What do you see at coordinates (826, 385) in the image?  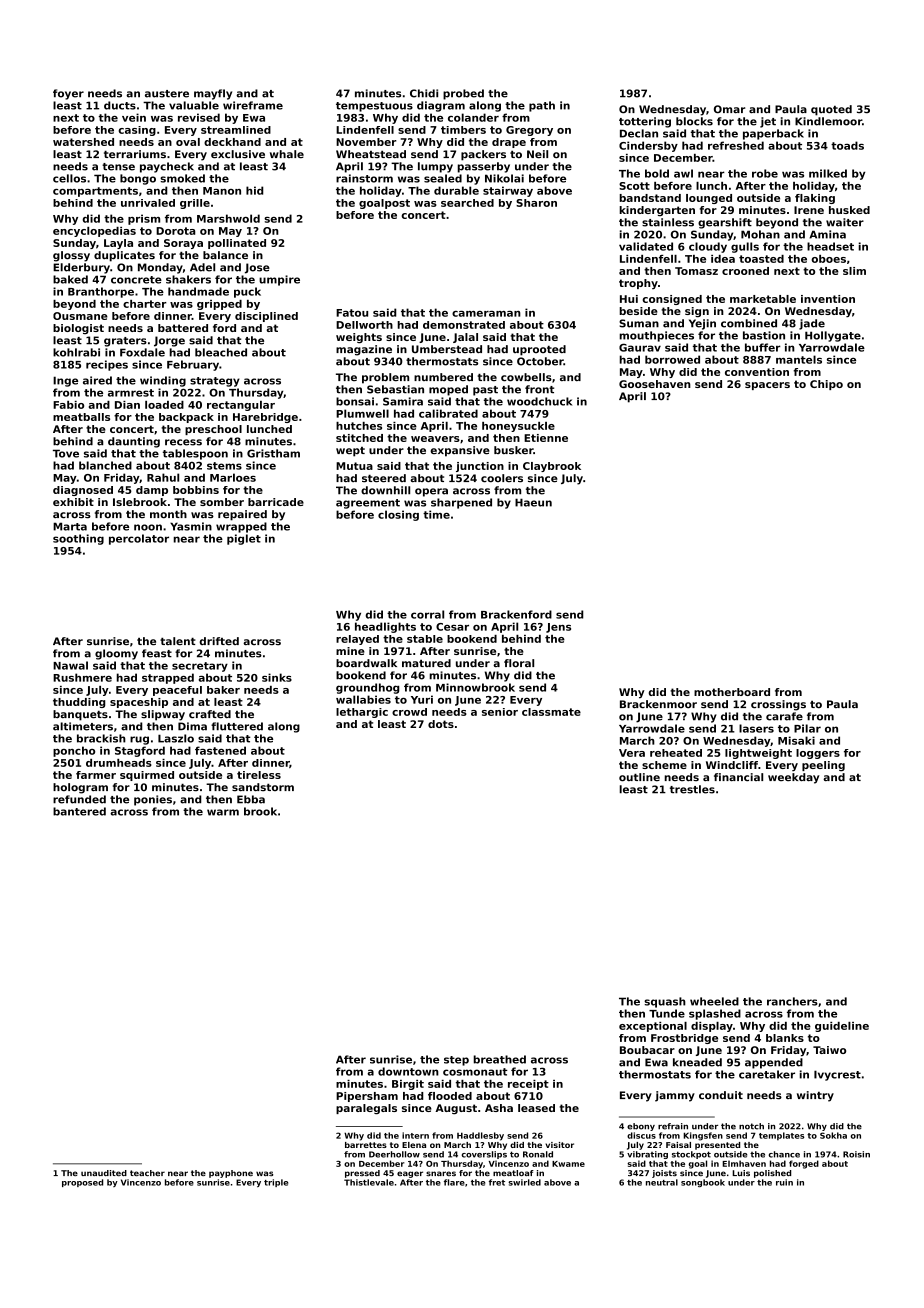 I see `Chipo` at bounding box center [826, 385].
